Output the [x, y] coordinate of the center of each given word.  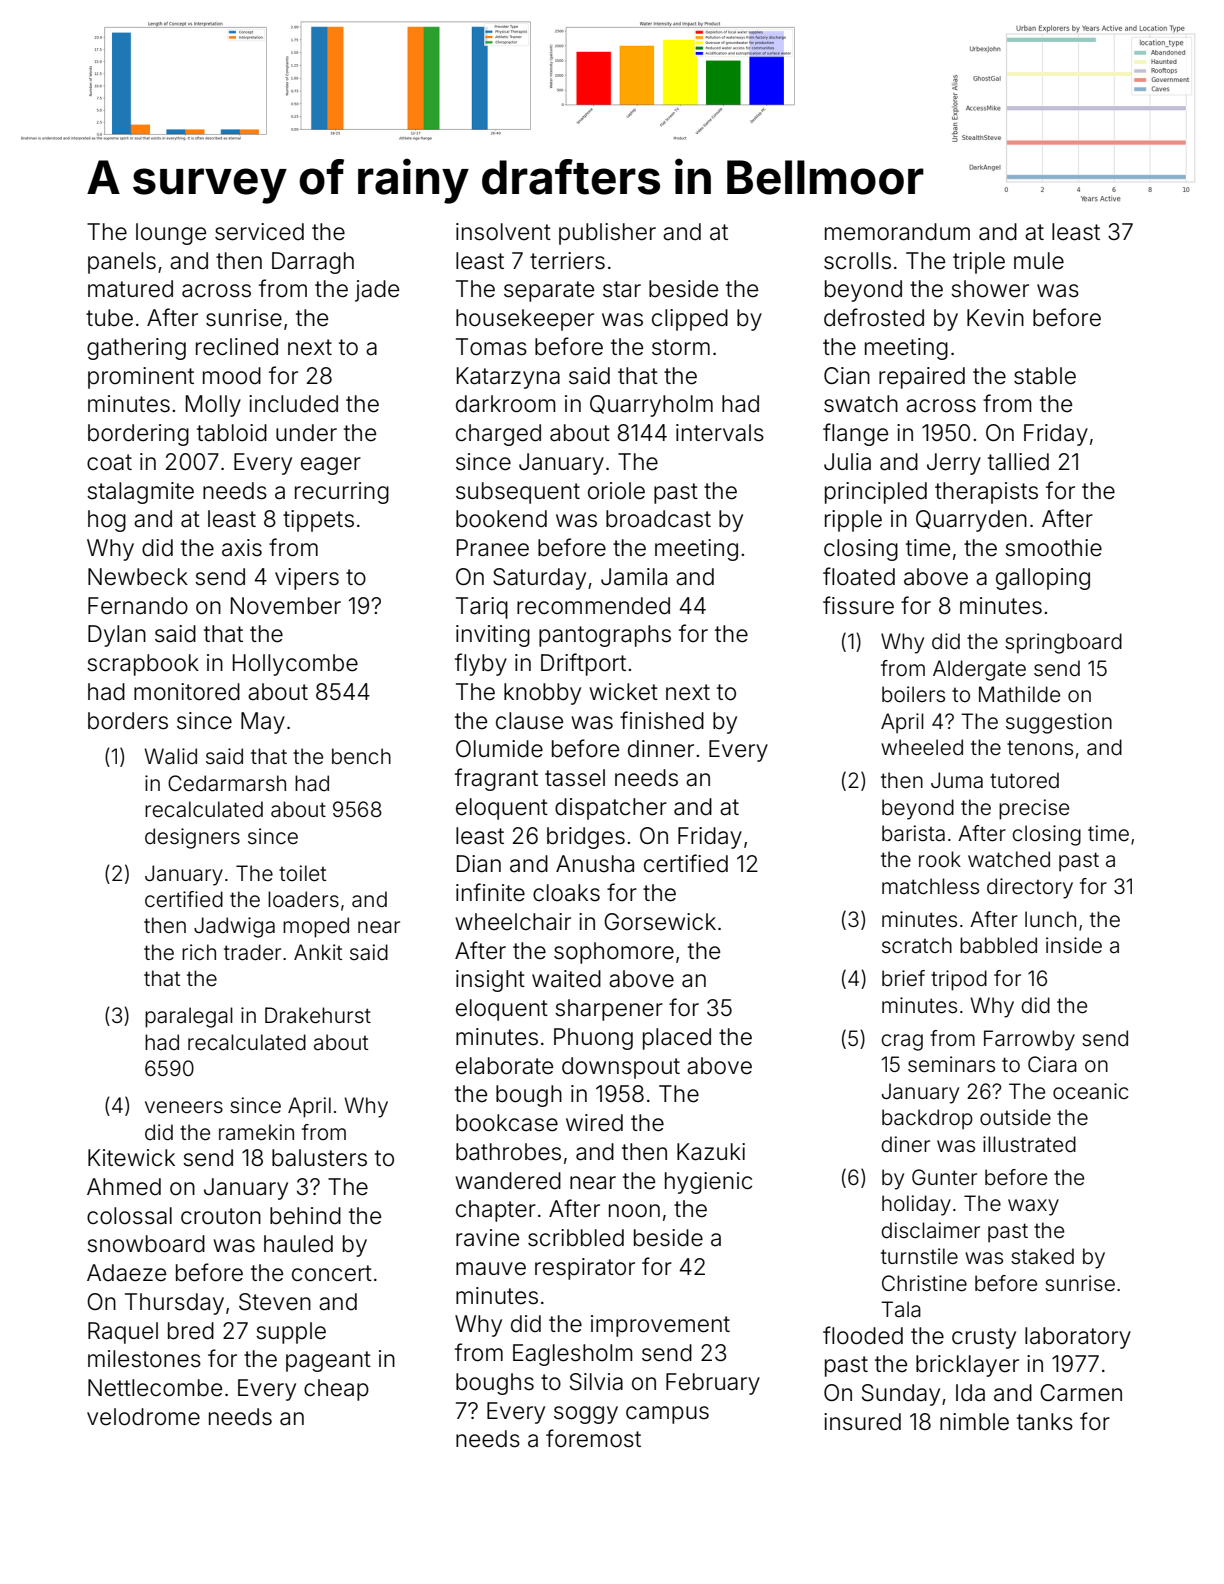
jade [377, 291]
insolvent [503, 232]
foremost [593, 1438]
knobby [542, 694]
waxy [1033, 1207]
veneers [184, 1107]
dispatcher [611, 809]
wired [594, 1123]
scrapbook [143, 665]
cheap [336, 1390]
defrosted [874, 317]
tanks [1045, 1422]
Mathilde [1019, 694]
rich [199, 952]
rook [940, 859]
